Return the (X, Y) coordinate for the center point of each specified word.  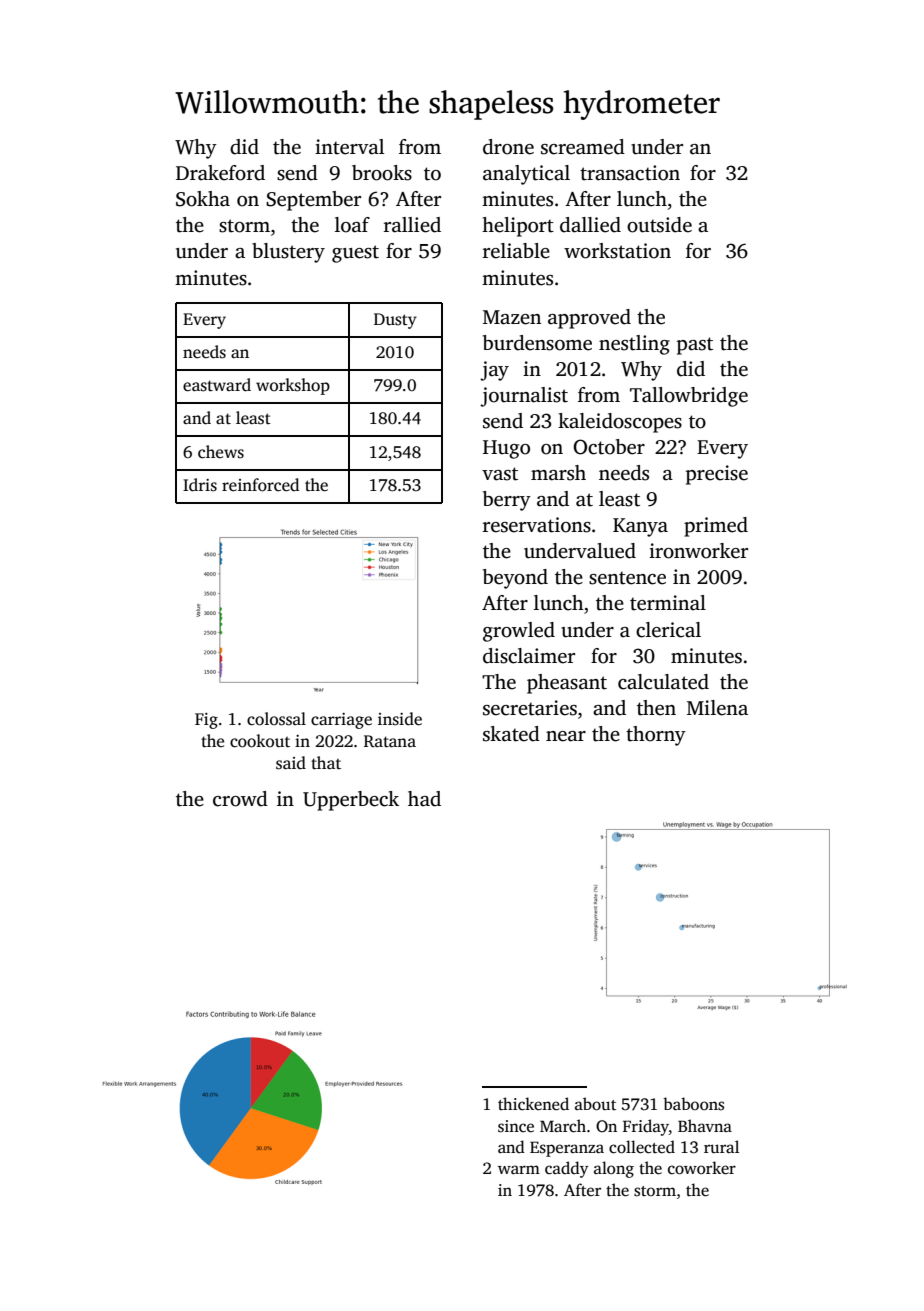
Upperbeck (351, 801)
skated (511, 734)
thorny (656, 736)
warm (519, 1169)
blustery (288, 253)
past (695, 346)
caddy (567, 1169)
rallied (412, 225)
